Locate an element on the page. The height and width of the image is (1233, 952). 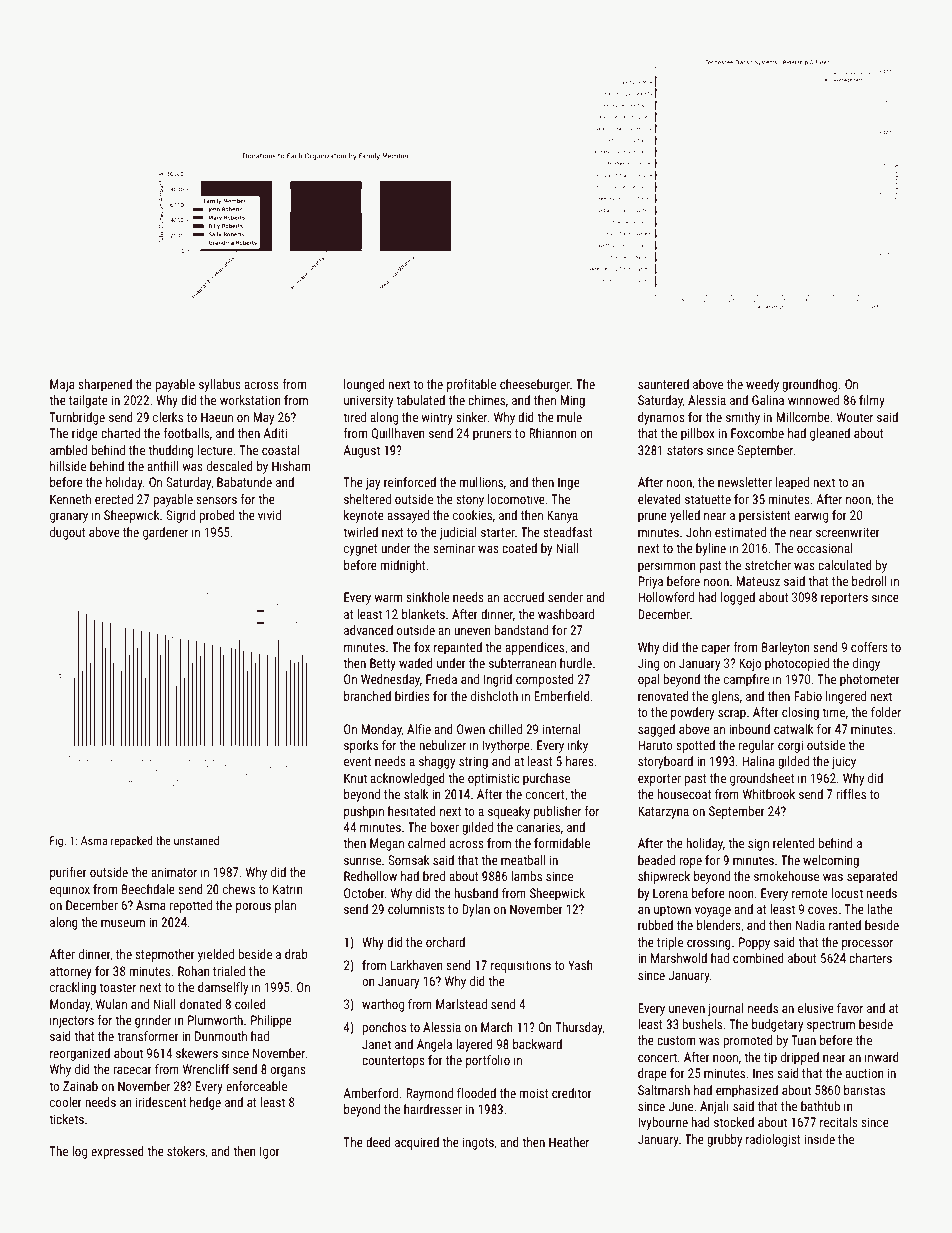
weedy is located at coordinates (762, 385).
